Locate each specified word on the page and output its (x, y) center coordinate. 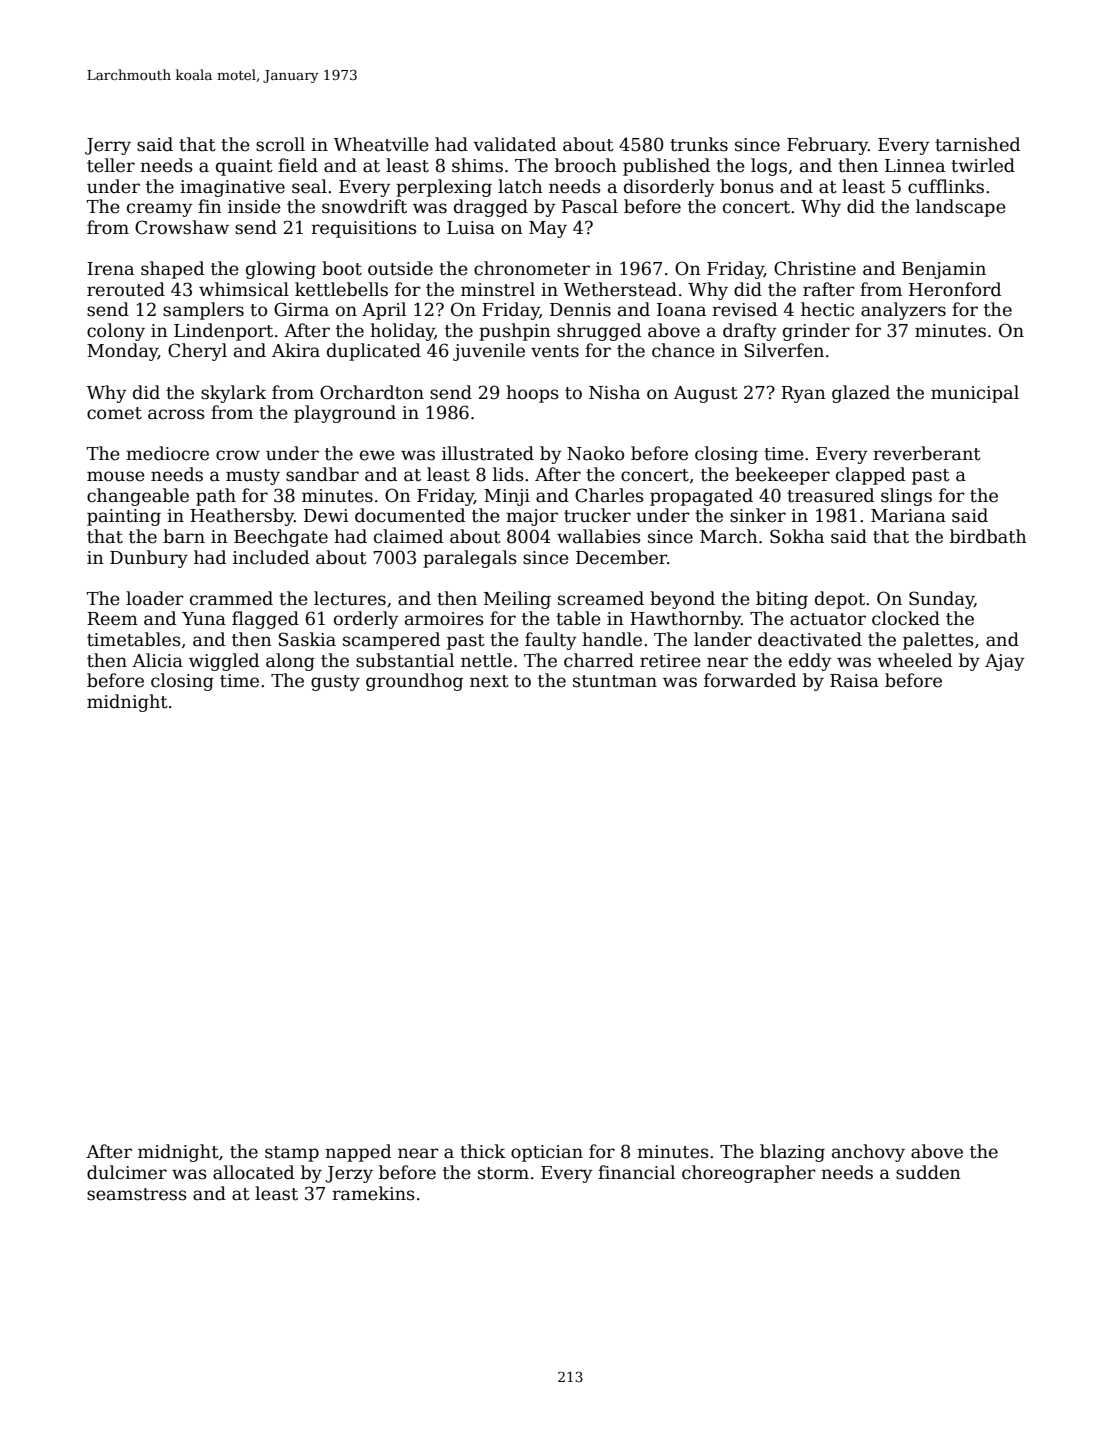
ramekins (373, 1193)
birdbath (988, 536)
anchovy (868, 1153)
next (489, 681)
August (706, 394)
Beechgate (281, 538)
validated (514, 144)
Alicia (157, 660)
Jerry (108, 146)
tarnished (977, 144)
